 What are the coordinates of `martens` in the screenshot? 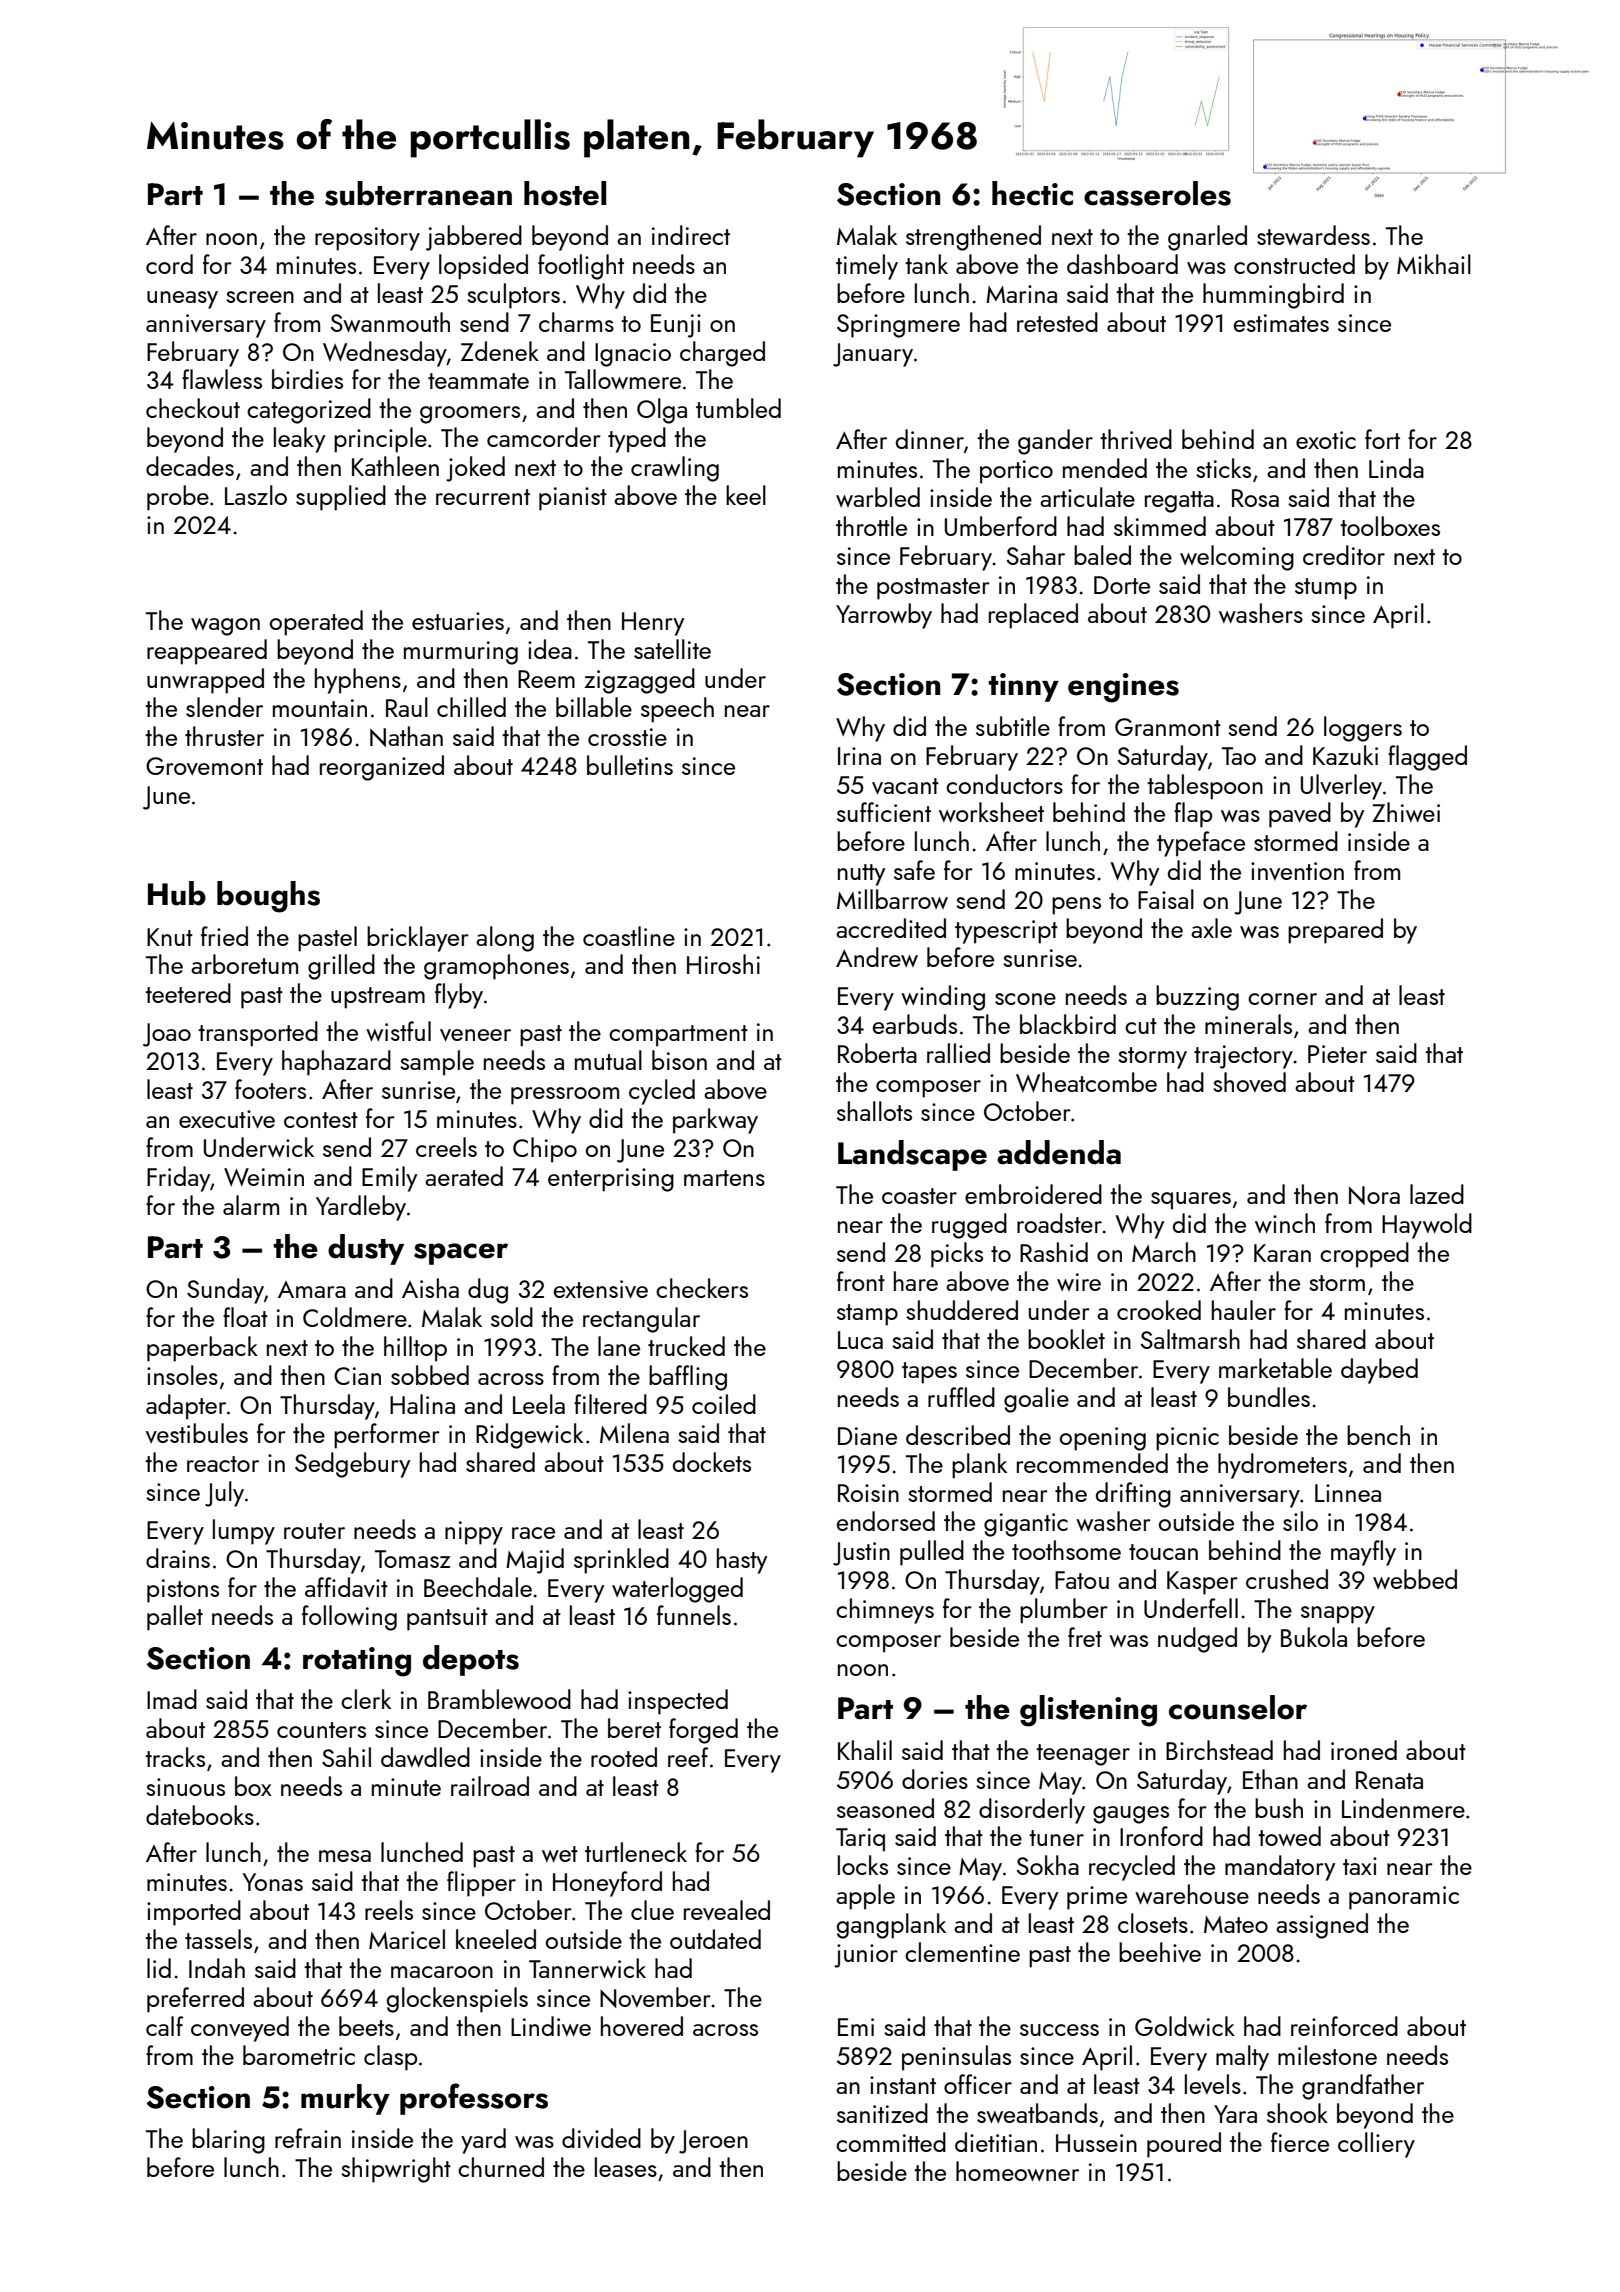 It's located at (724, 1178).
